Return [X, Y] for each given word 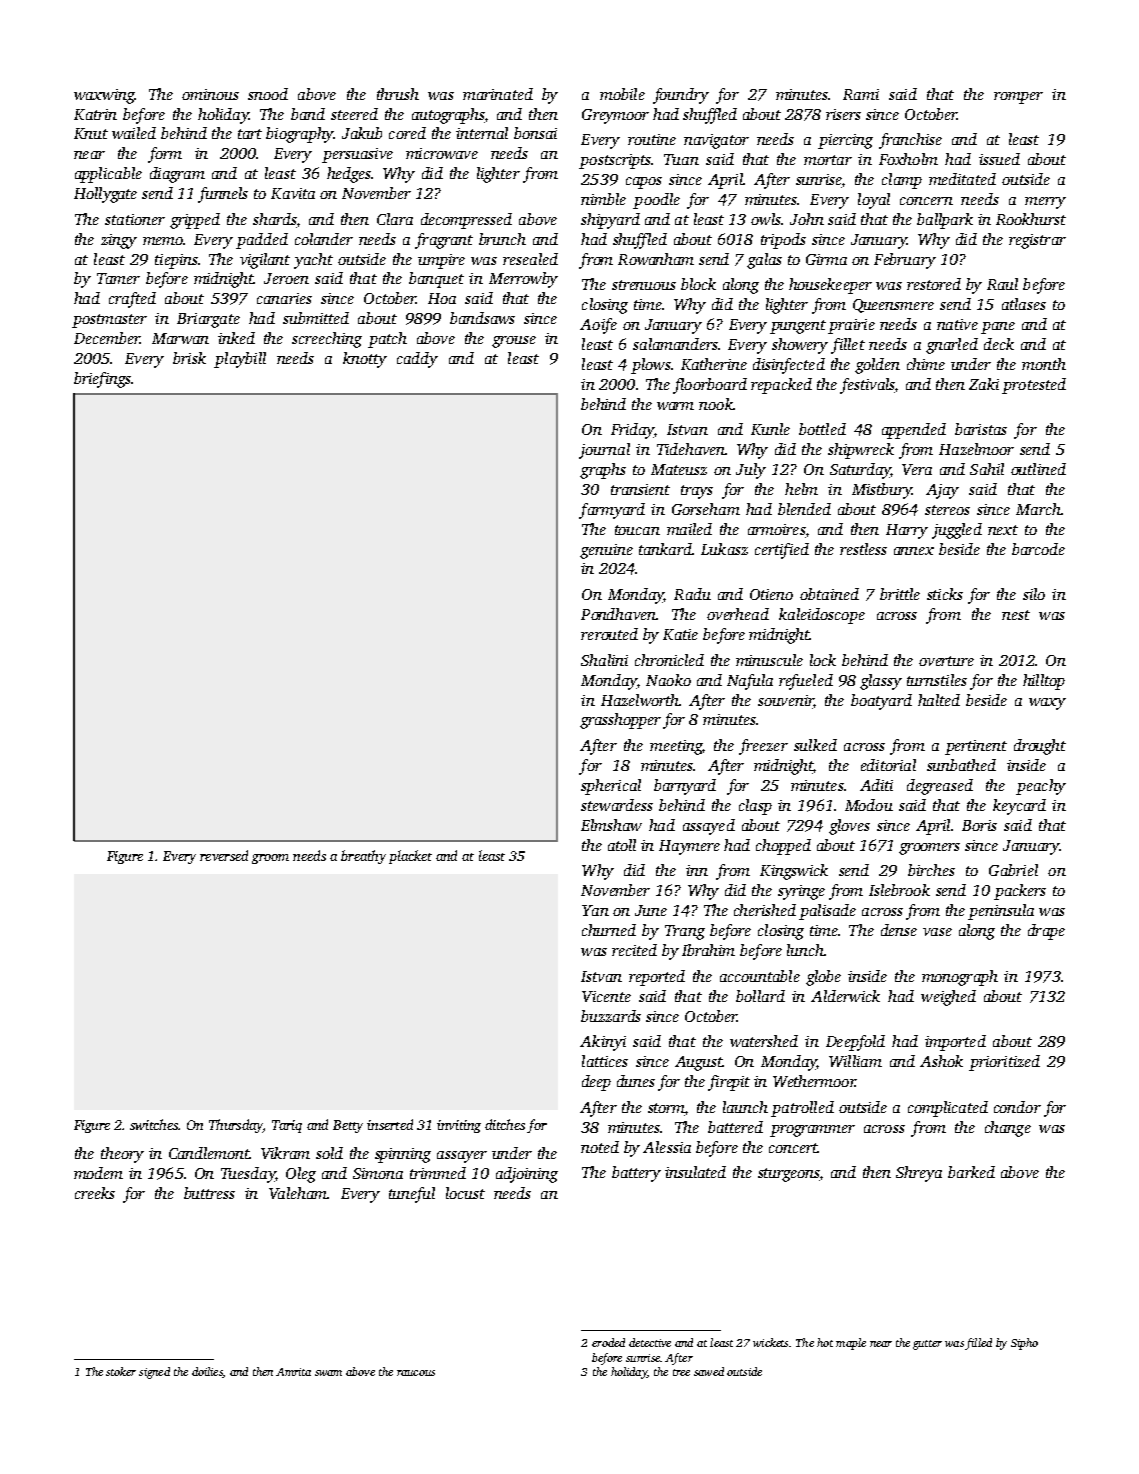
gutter [927, 1345]
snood [268, 94]
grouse [514, 342]
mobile [622, 94]
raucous [416, 1373]
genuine [606, 551]
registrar [1037, 241]
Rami [861, 94]
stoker [121, 1371]
